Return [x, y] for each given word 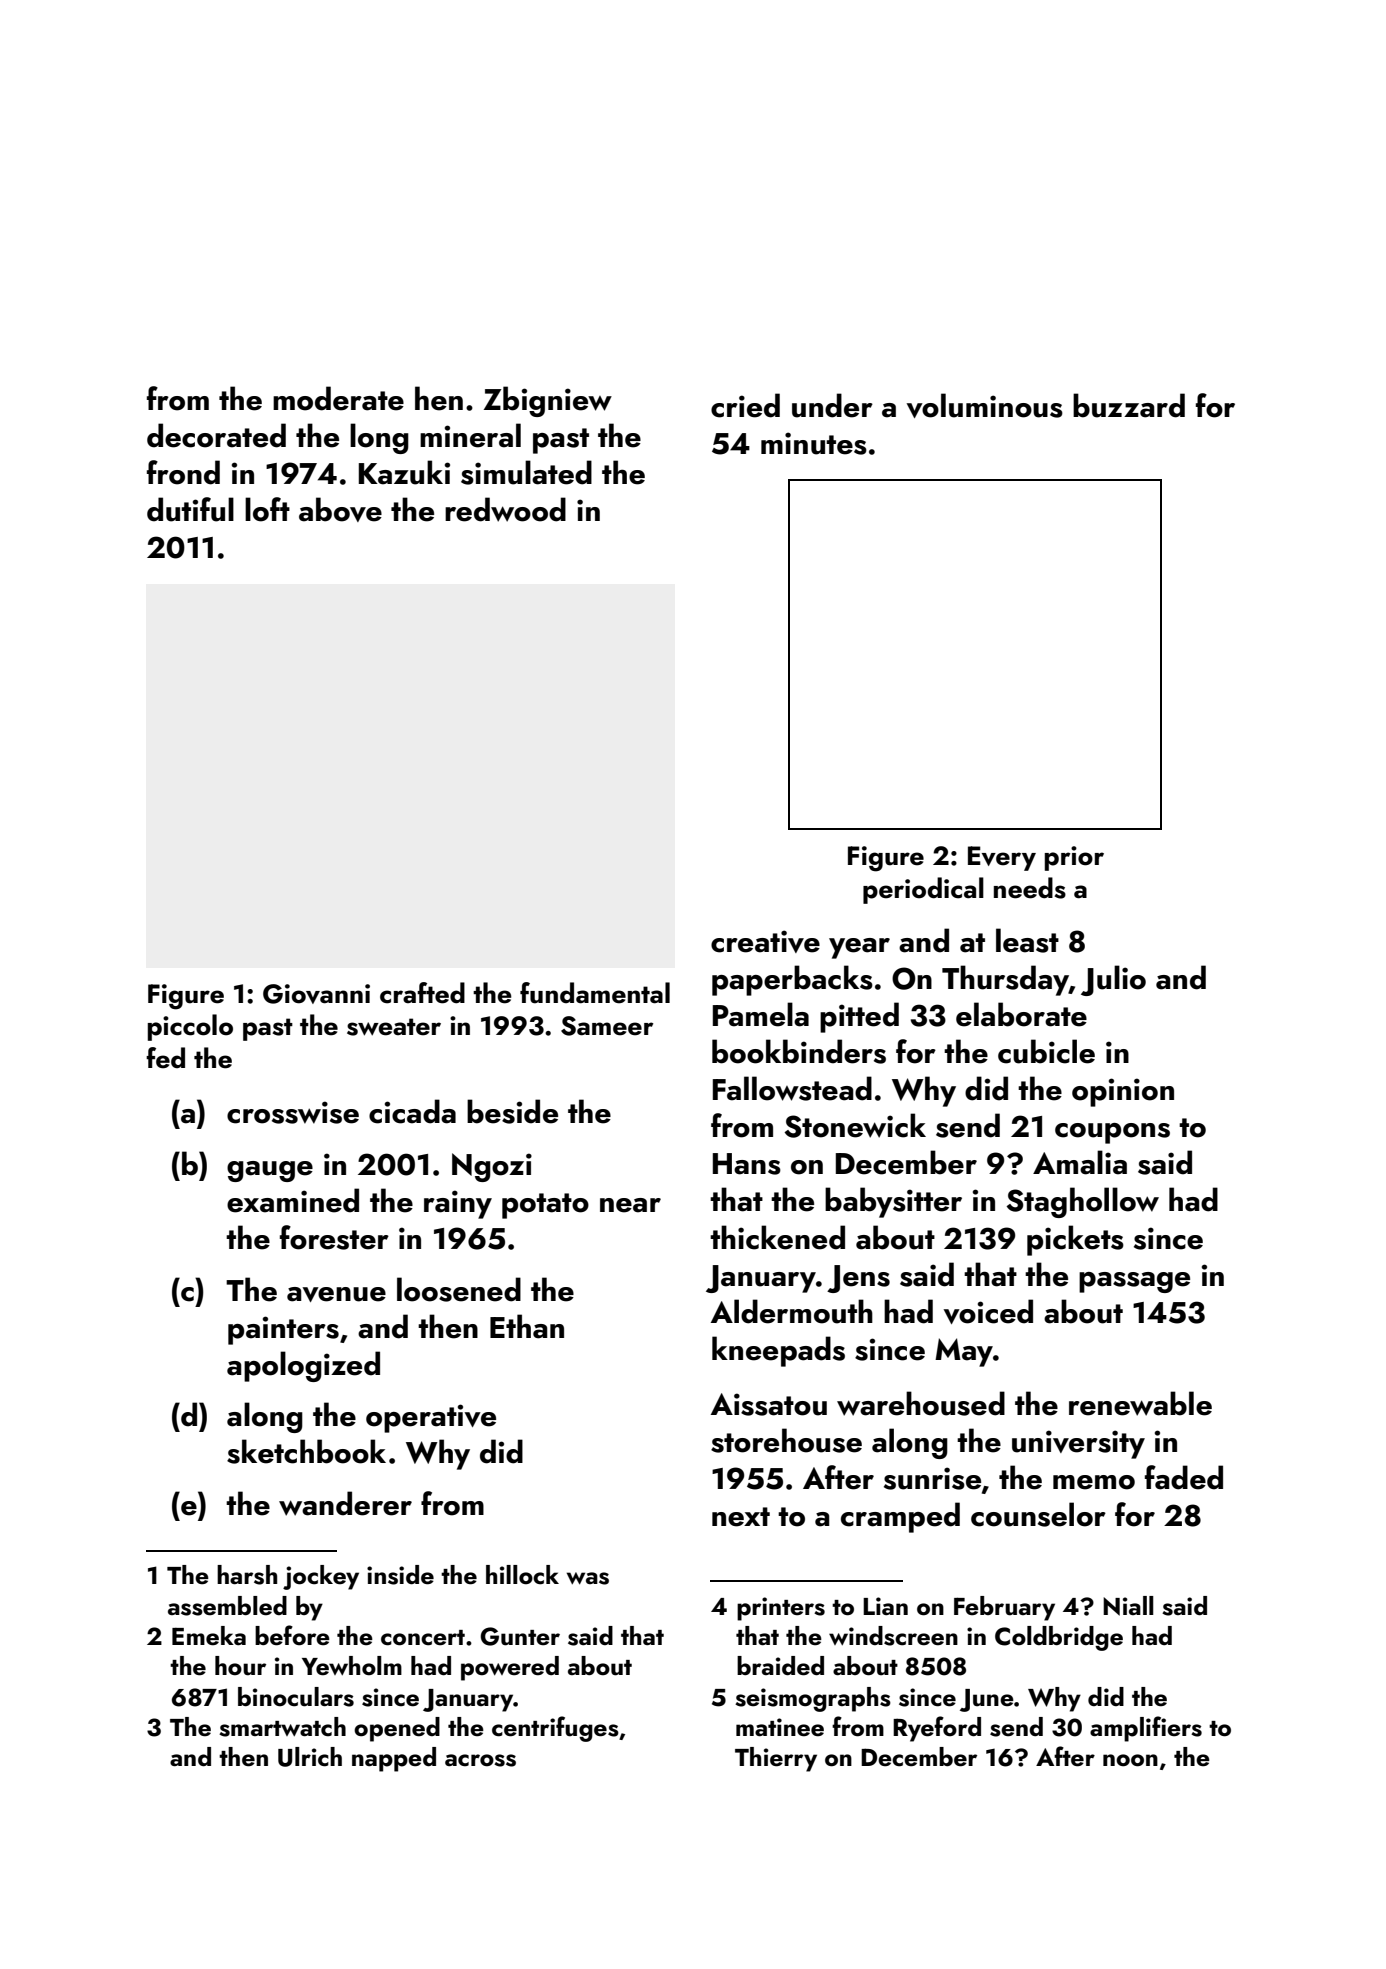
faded [1184, 1477]
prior [1074, 858]
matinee [780, 1727]
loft [267, 509]
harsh [247, 1575]
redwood [505, 509]
